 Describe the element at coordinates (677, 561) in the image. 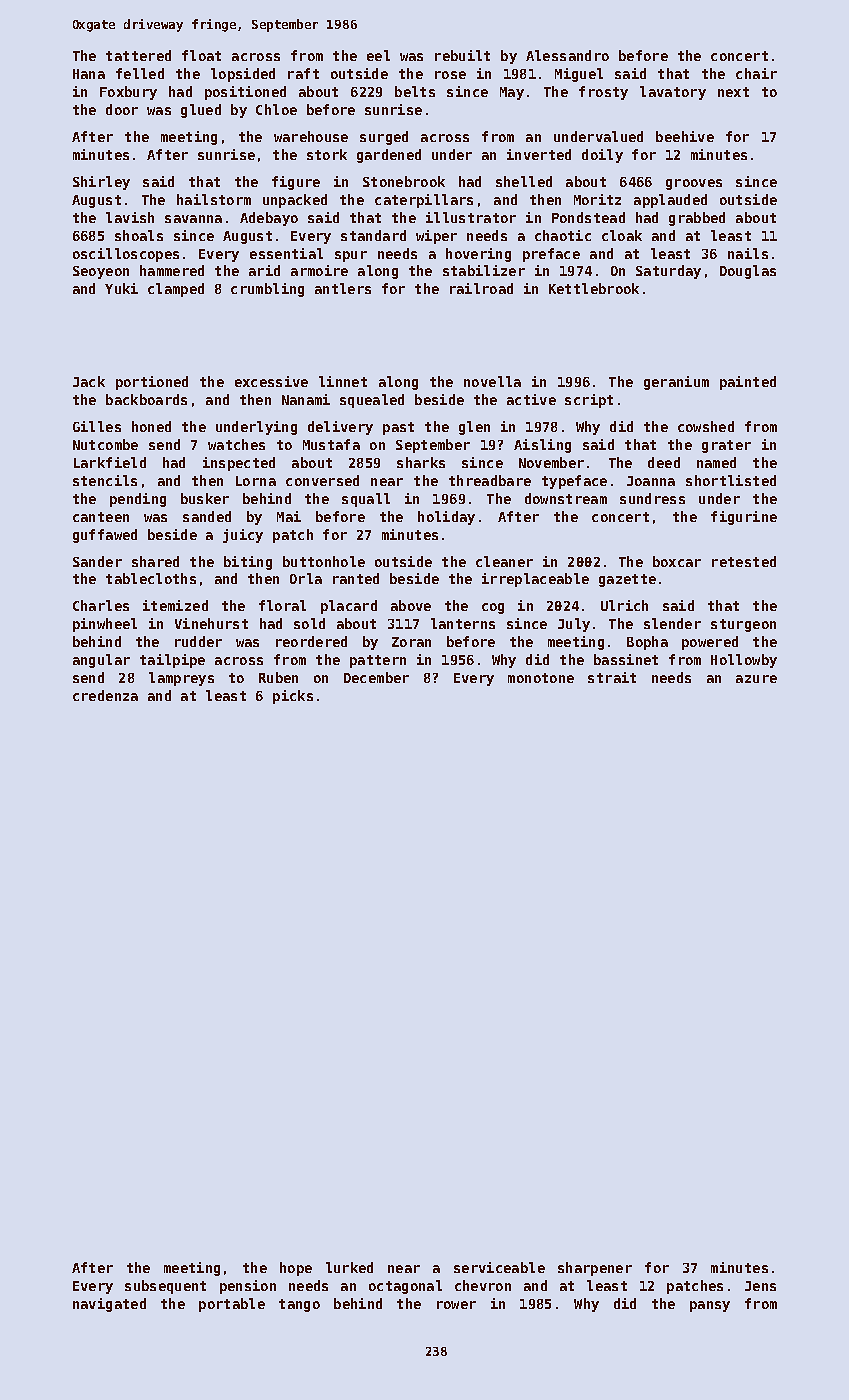

I see `boxcar` at that location.
